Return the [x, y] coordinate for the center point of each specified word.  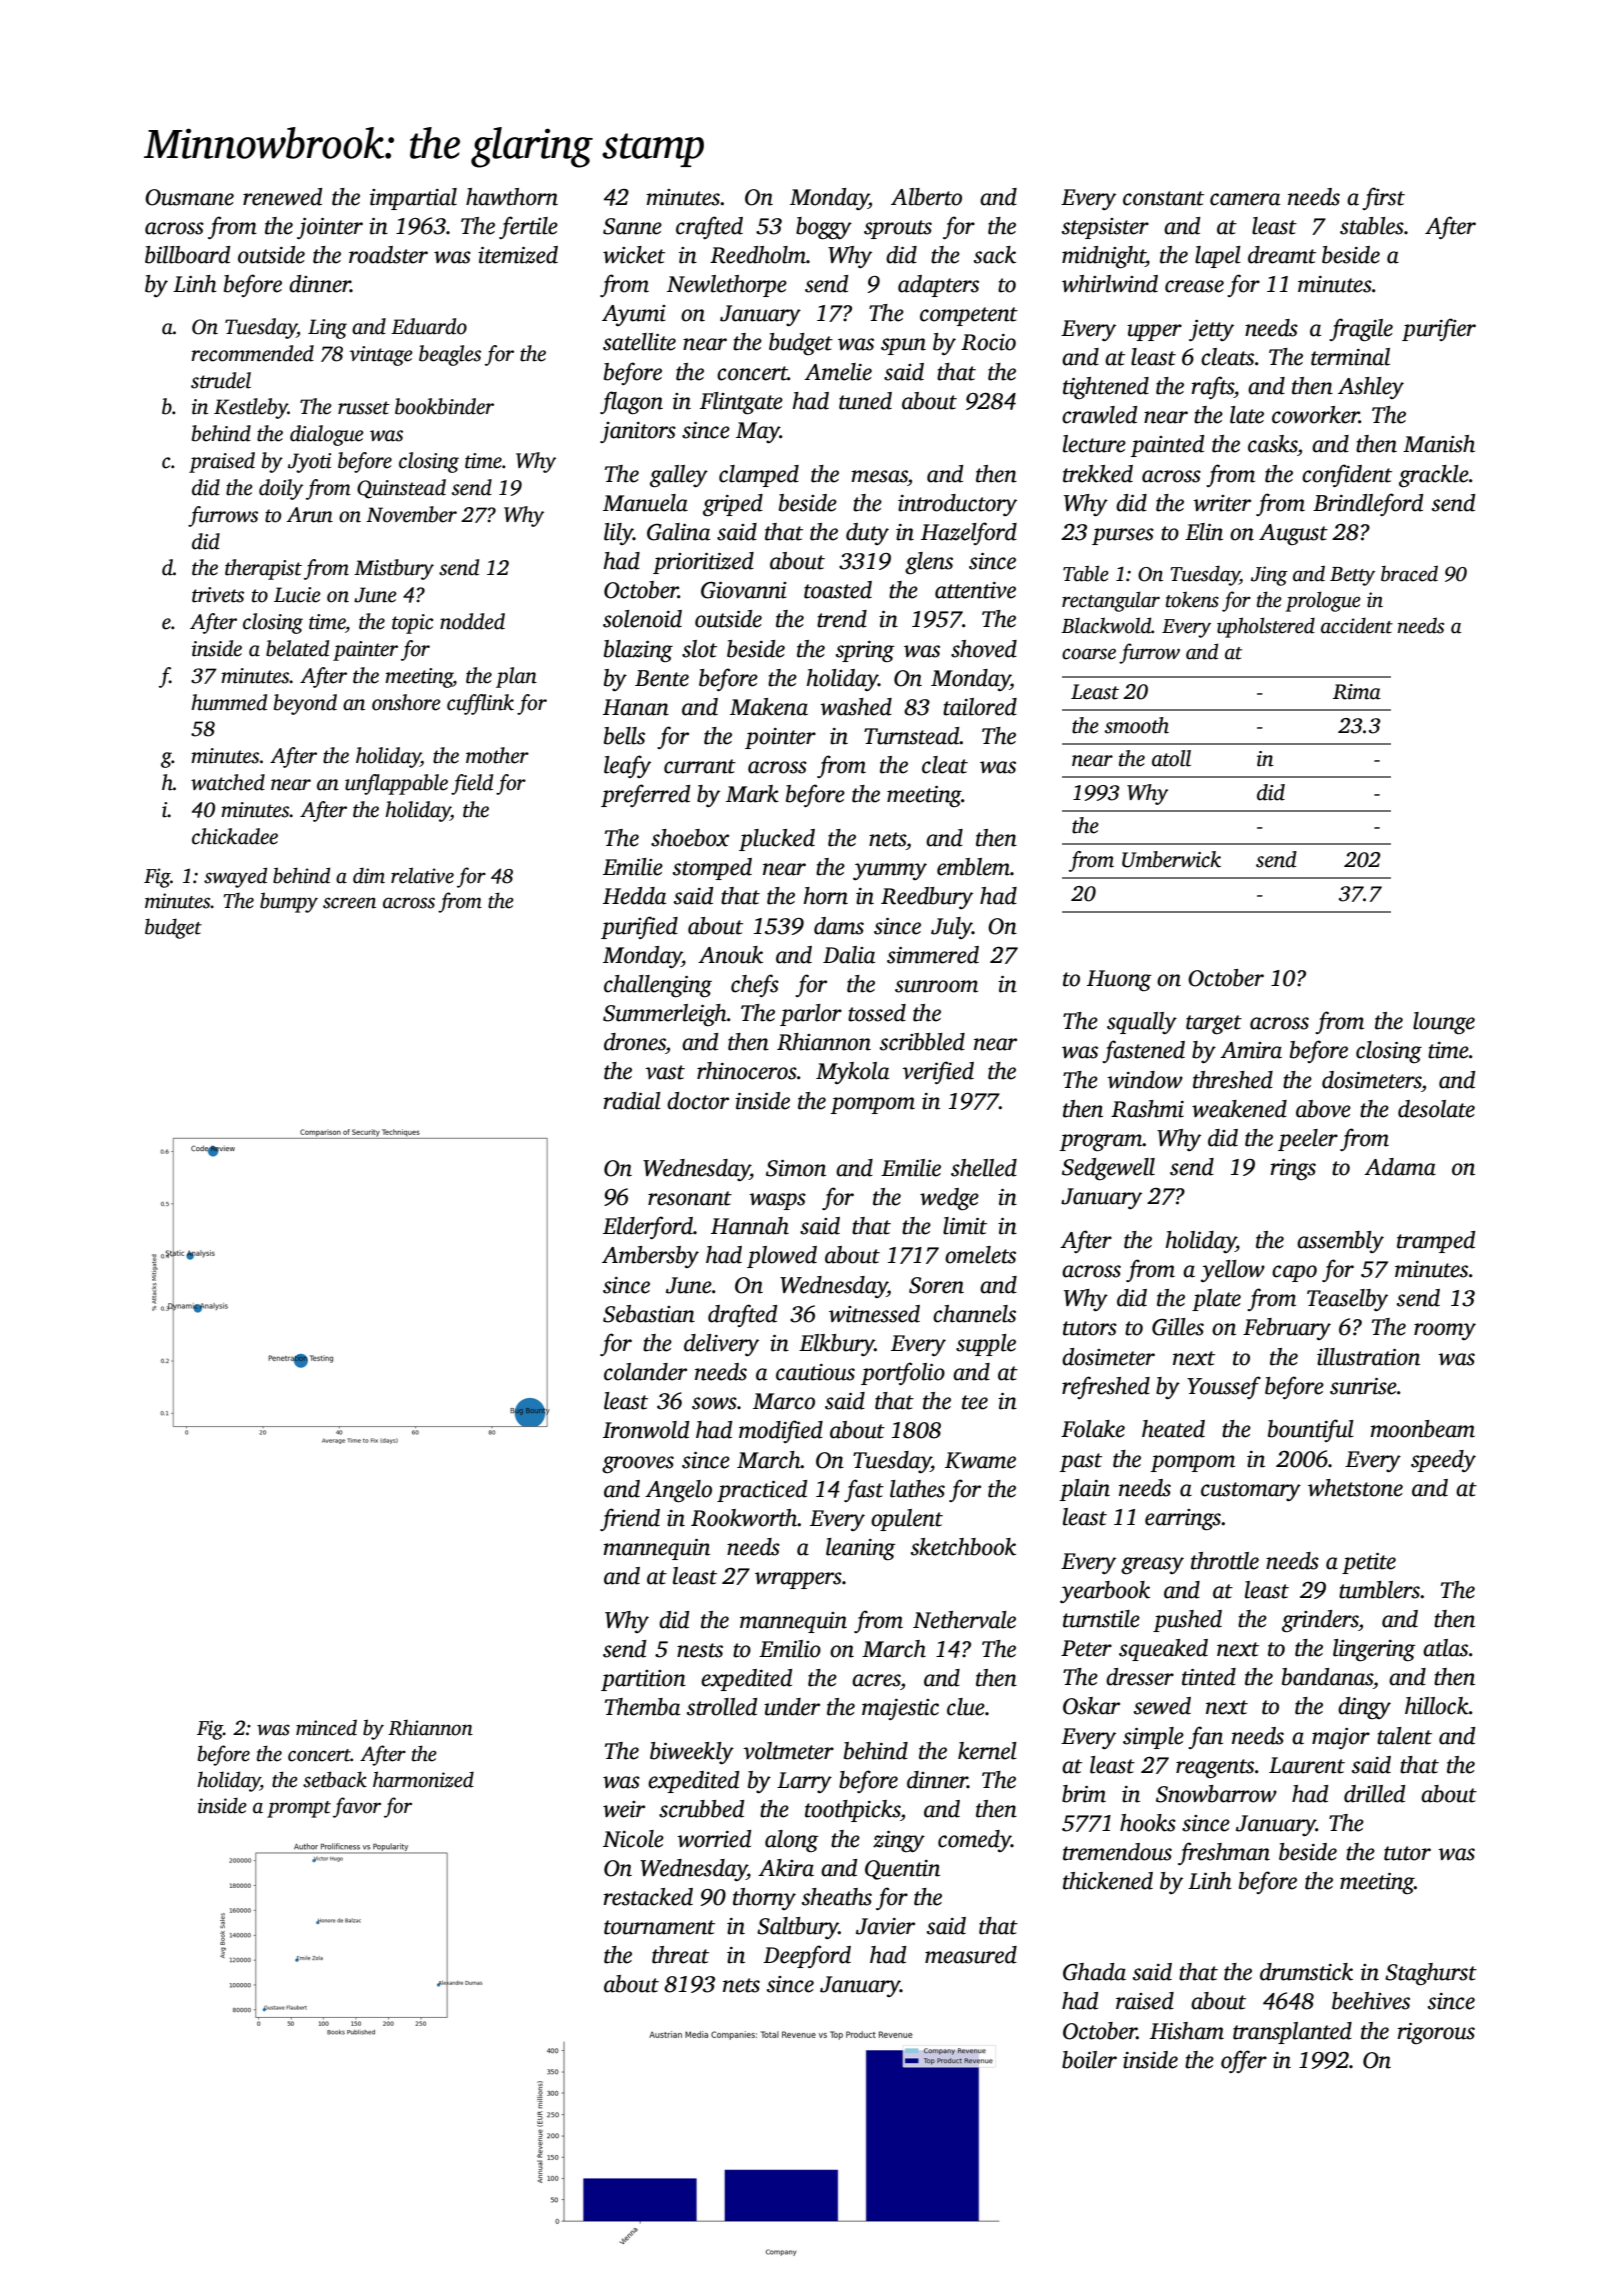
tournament [659, 1927]
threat [680, 1955]
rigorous [1436, 2033]
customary [1251, 1491]
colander [645, 1372]
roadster [388, 255]
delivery [721, 1345]
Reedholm [758, 255]
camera [1245, 199]
